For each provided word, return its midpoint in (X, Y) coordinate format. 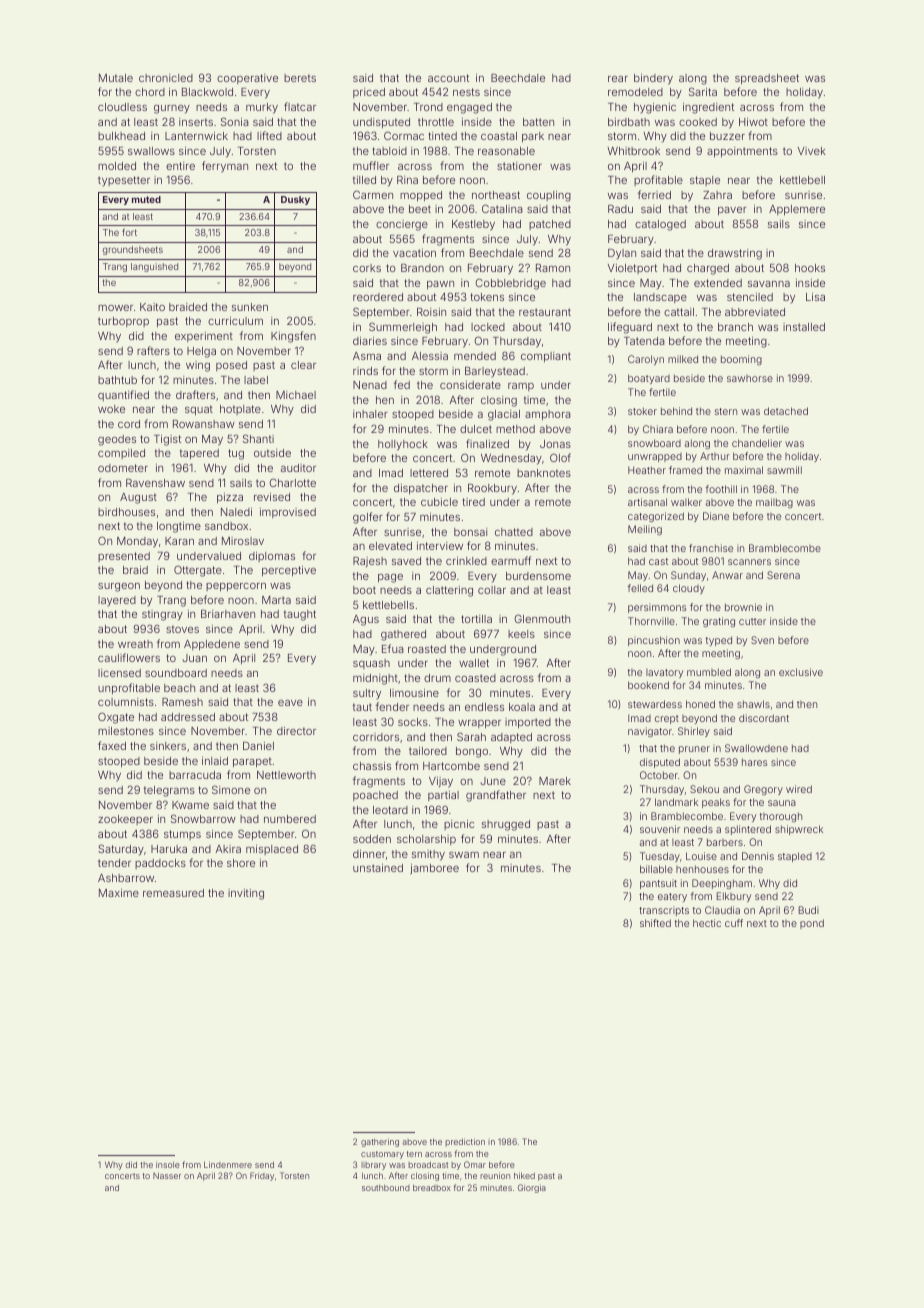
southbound (386, 1188)
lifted (269, 135)
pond (812, 924)
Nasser (167, 1176)
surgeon (119, 587)
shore (241, 863)
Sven (762, 640)
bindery (653, 79)
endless (484, 707)
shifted (655, 923)
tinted (442, 136)
